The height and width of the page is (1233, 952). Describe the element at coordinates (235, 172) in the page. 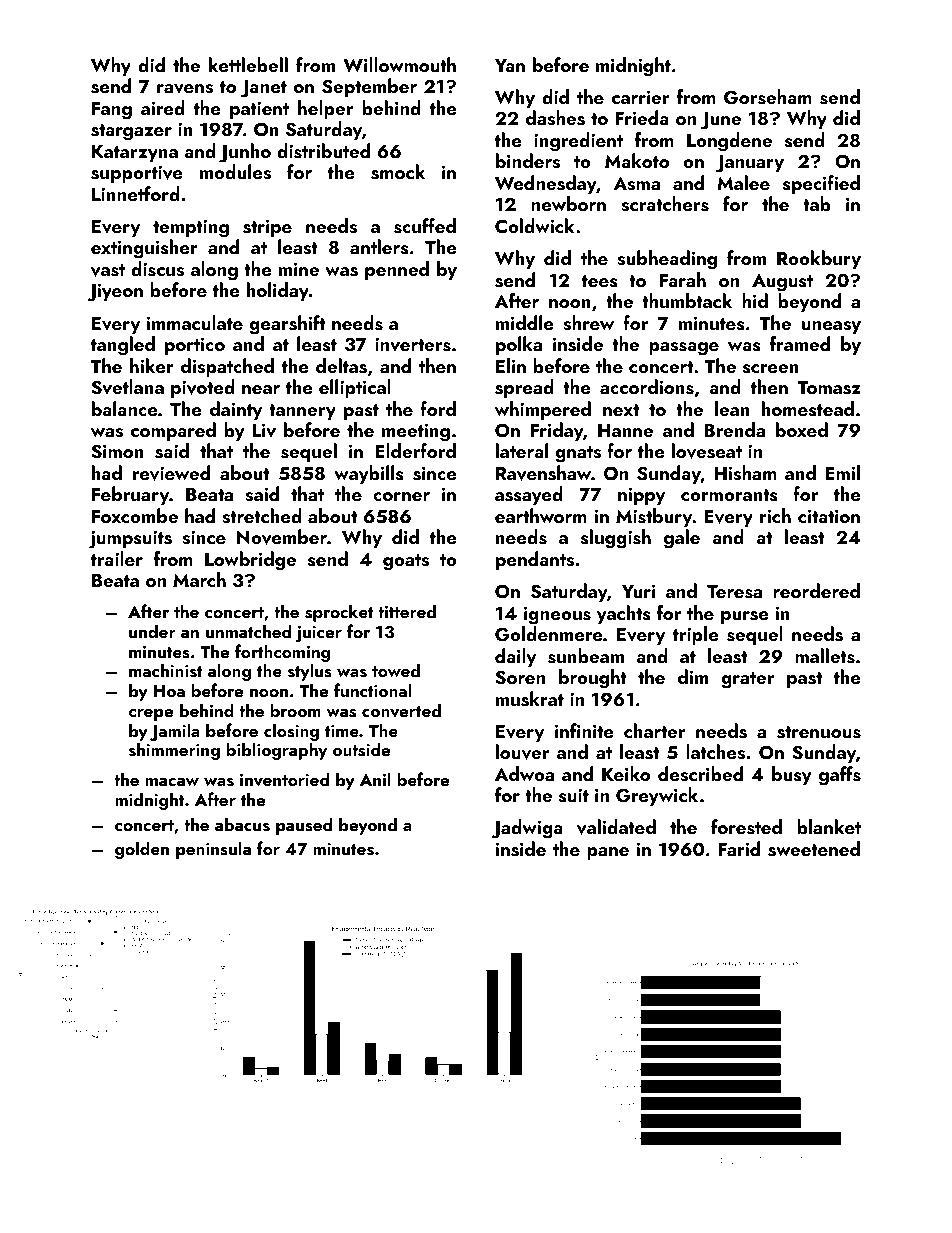

I see `modules` at that location.
